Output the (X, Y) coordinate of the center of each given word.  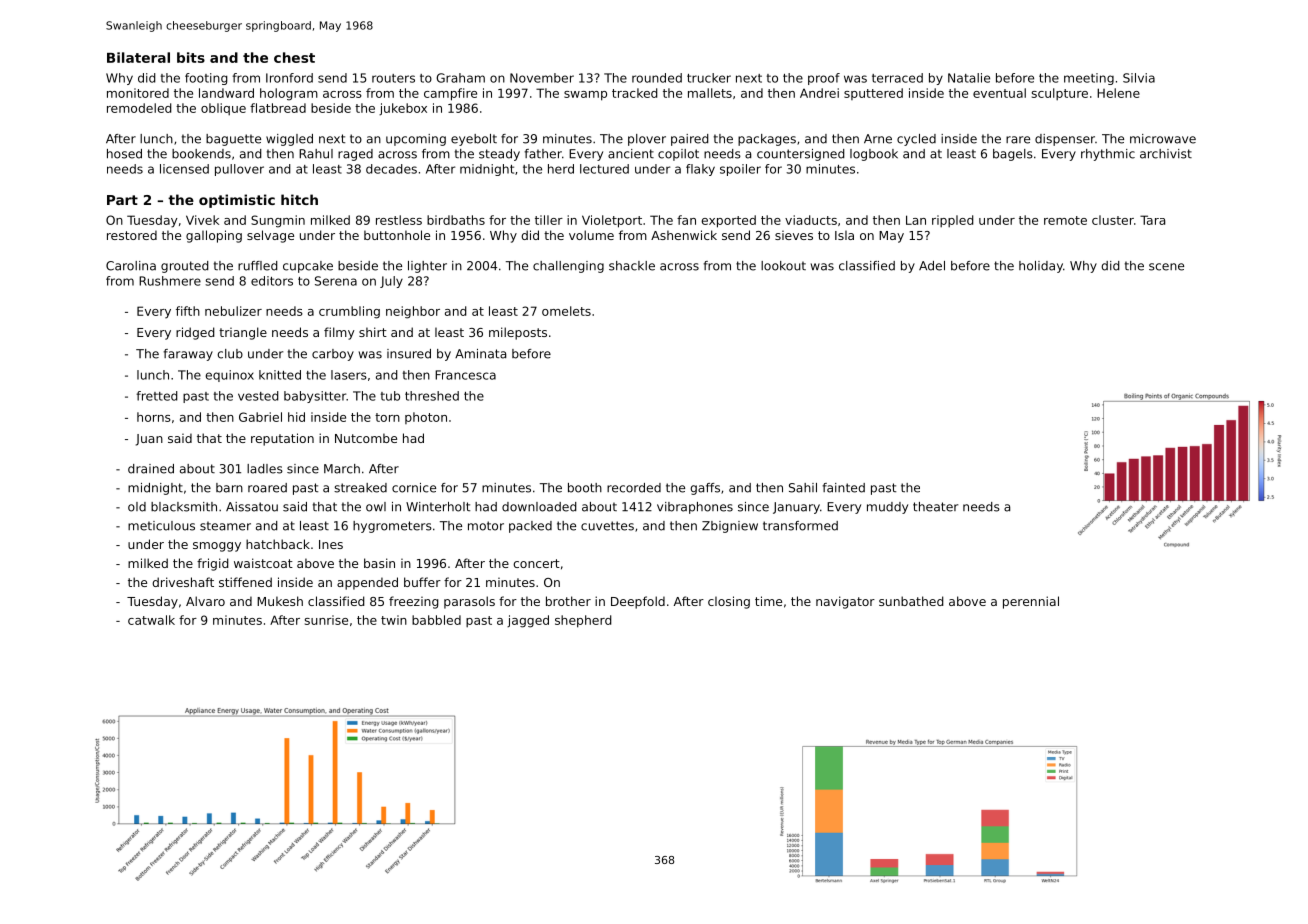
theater (935, 507)
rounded (657, 78)
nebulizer (233, 311)
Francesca (465, 375)
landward (226, 93)
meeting (1089, 79)
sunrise (326, 620)
